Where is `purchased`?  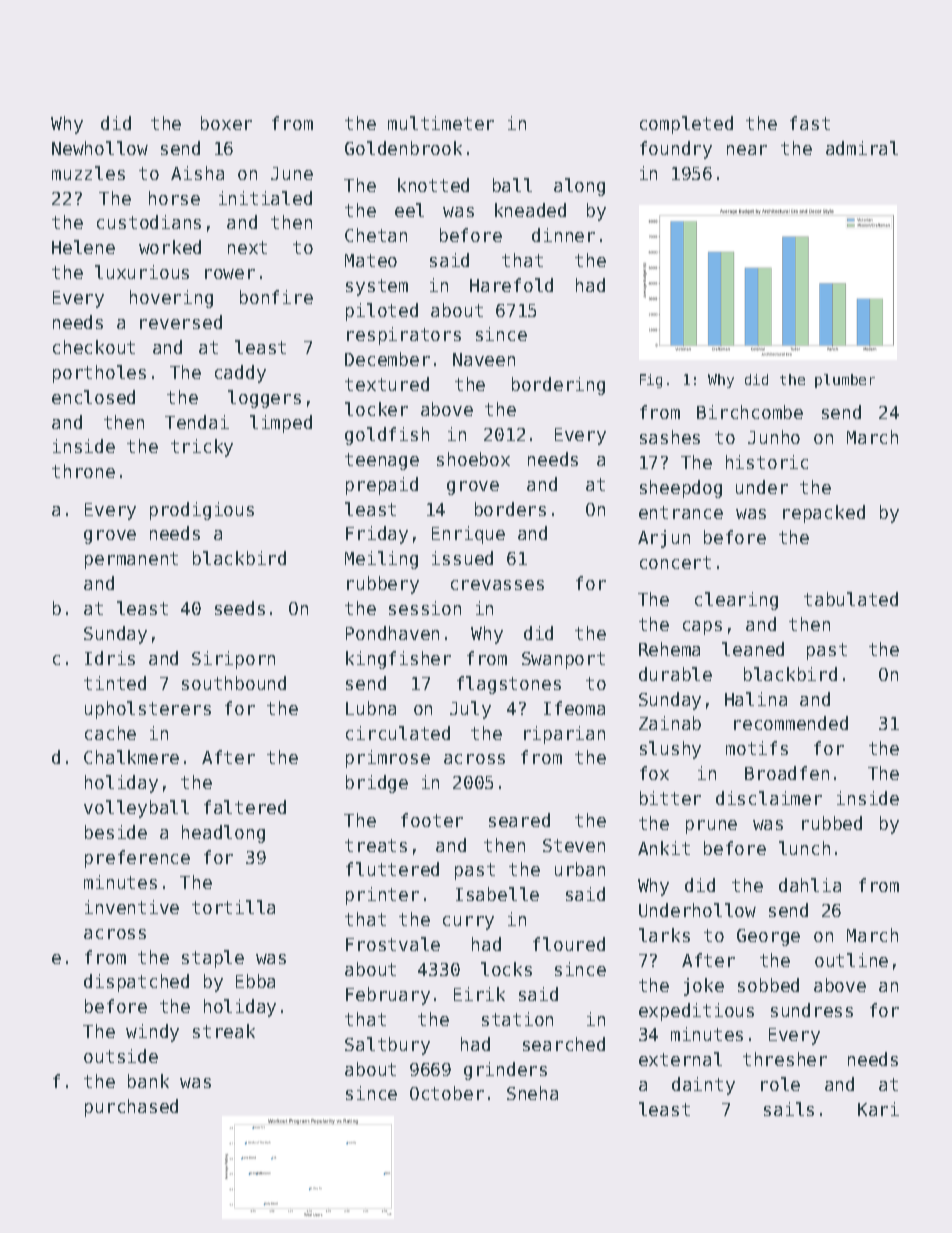 purchased is located at coordinates (131, 1108).
